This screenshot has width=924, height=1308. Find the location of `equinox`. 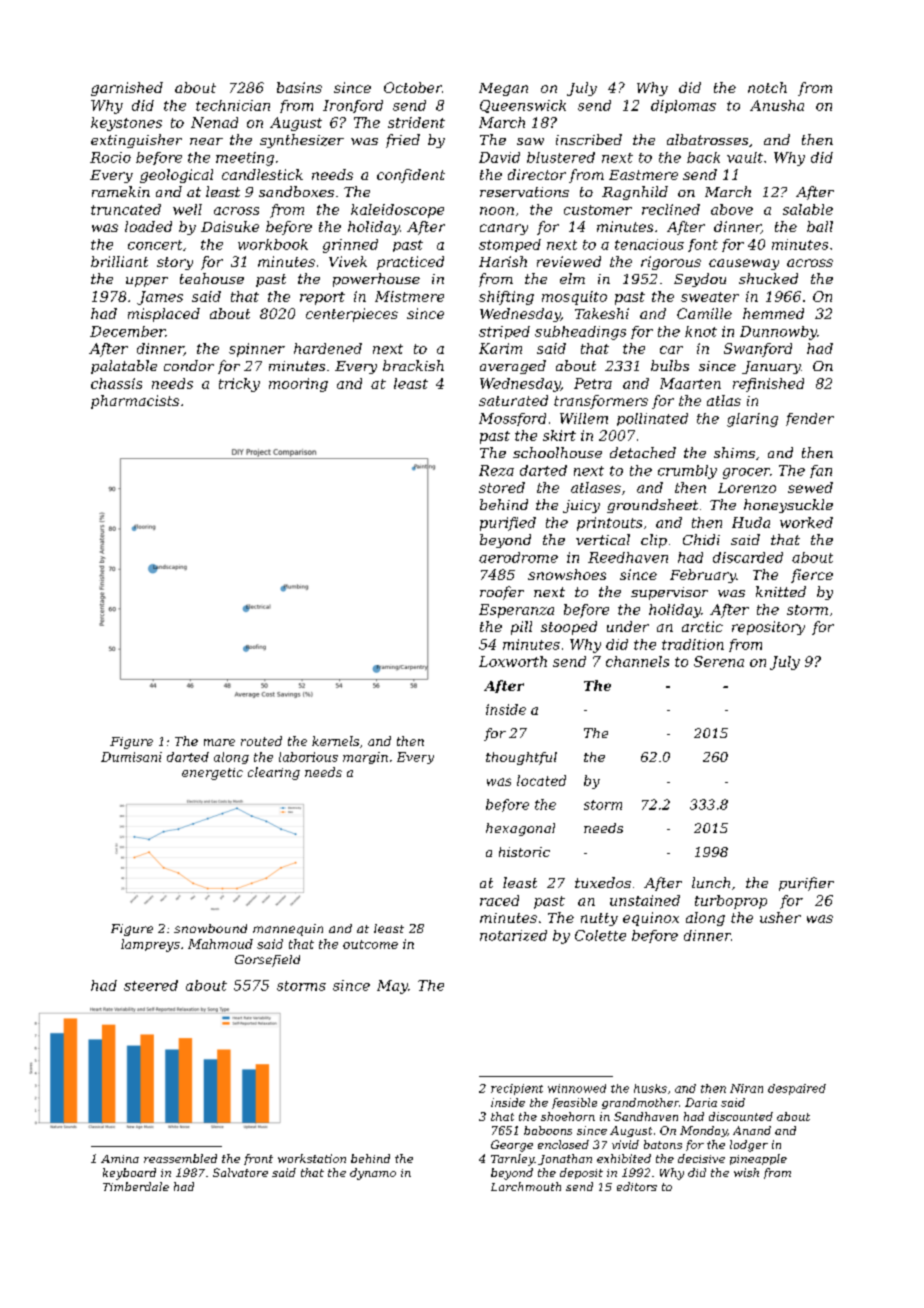

equinox is located at coordinates (651, 919).
